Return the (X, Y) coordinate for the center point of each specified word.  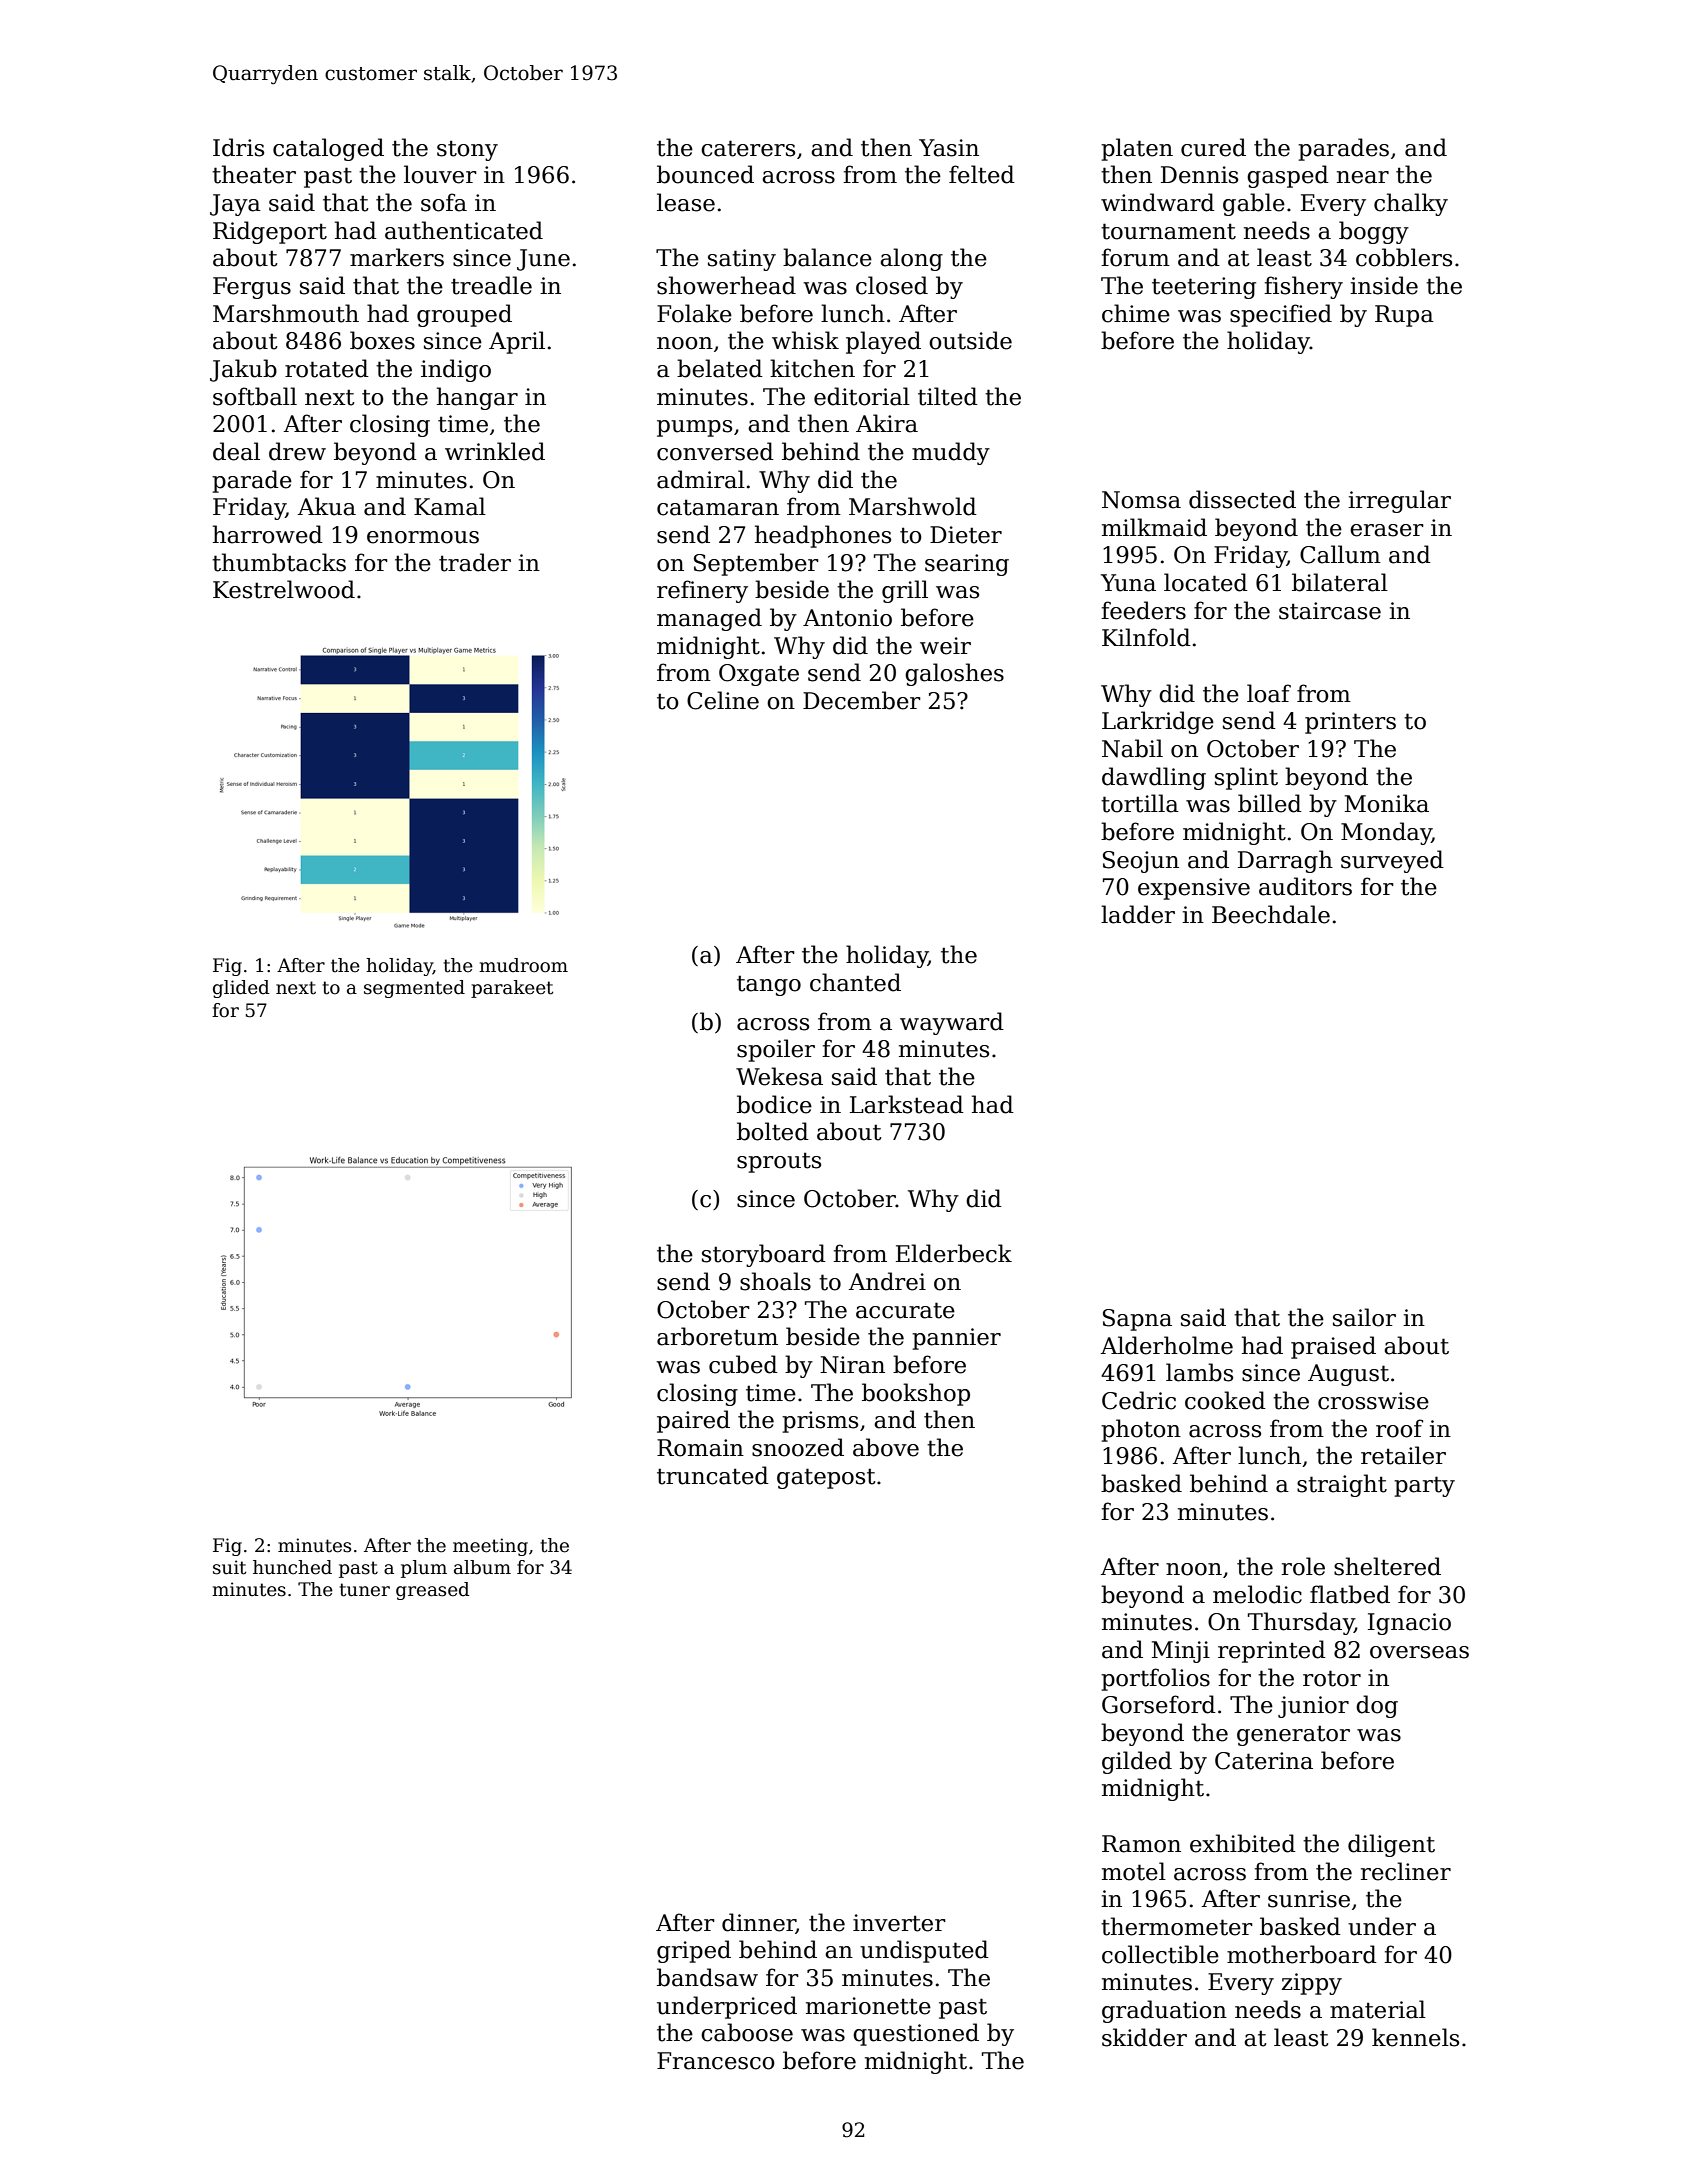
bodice (774, 1104)
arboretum (717, 1336)
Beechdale (1271, 914)
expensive (1194, 889)
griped (694, 1951)
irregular (1399, 501)
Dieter (966, 535)
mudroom (523, 965)
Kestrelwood (284, 589)
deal (236, 451)
